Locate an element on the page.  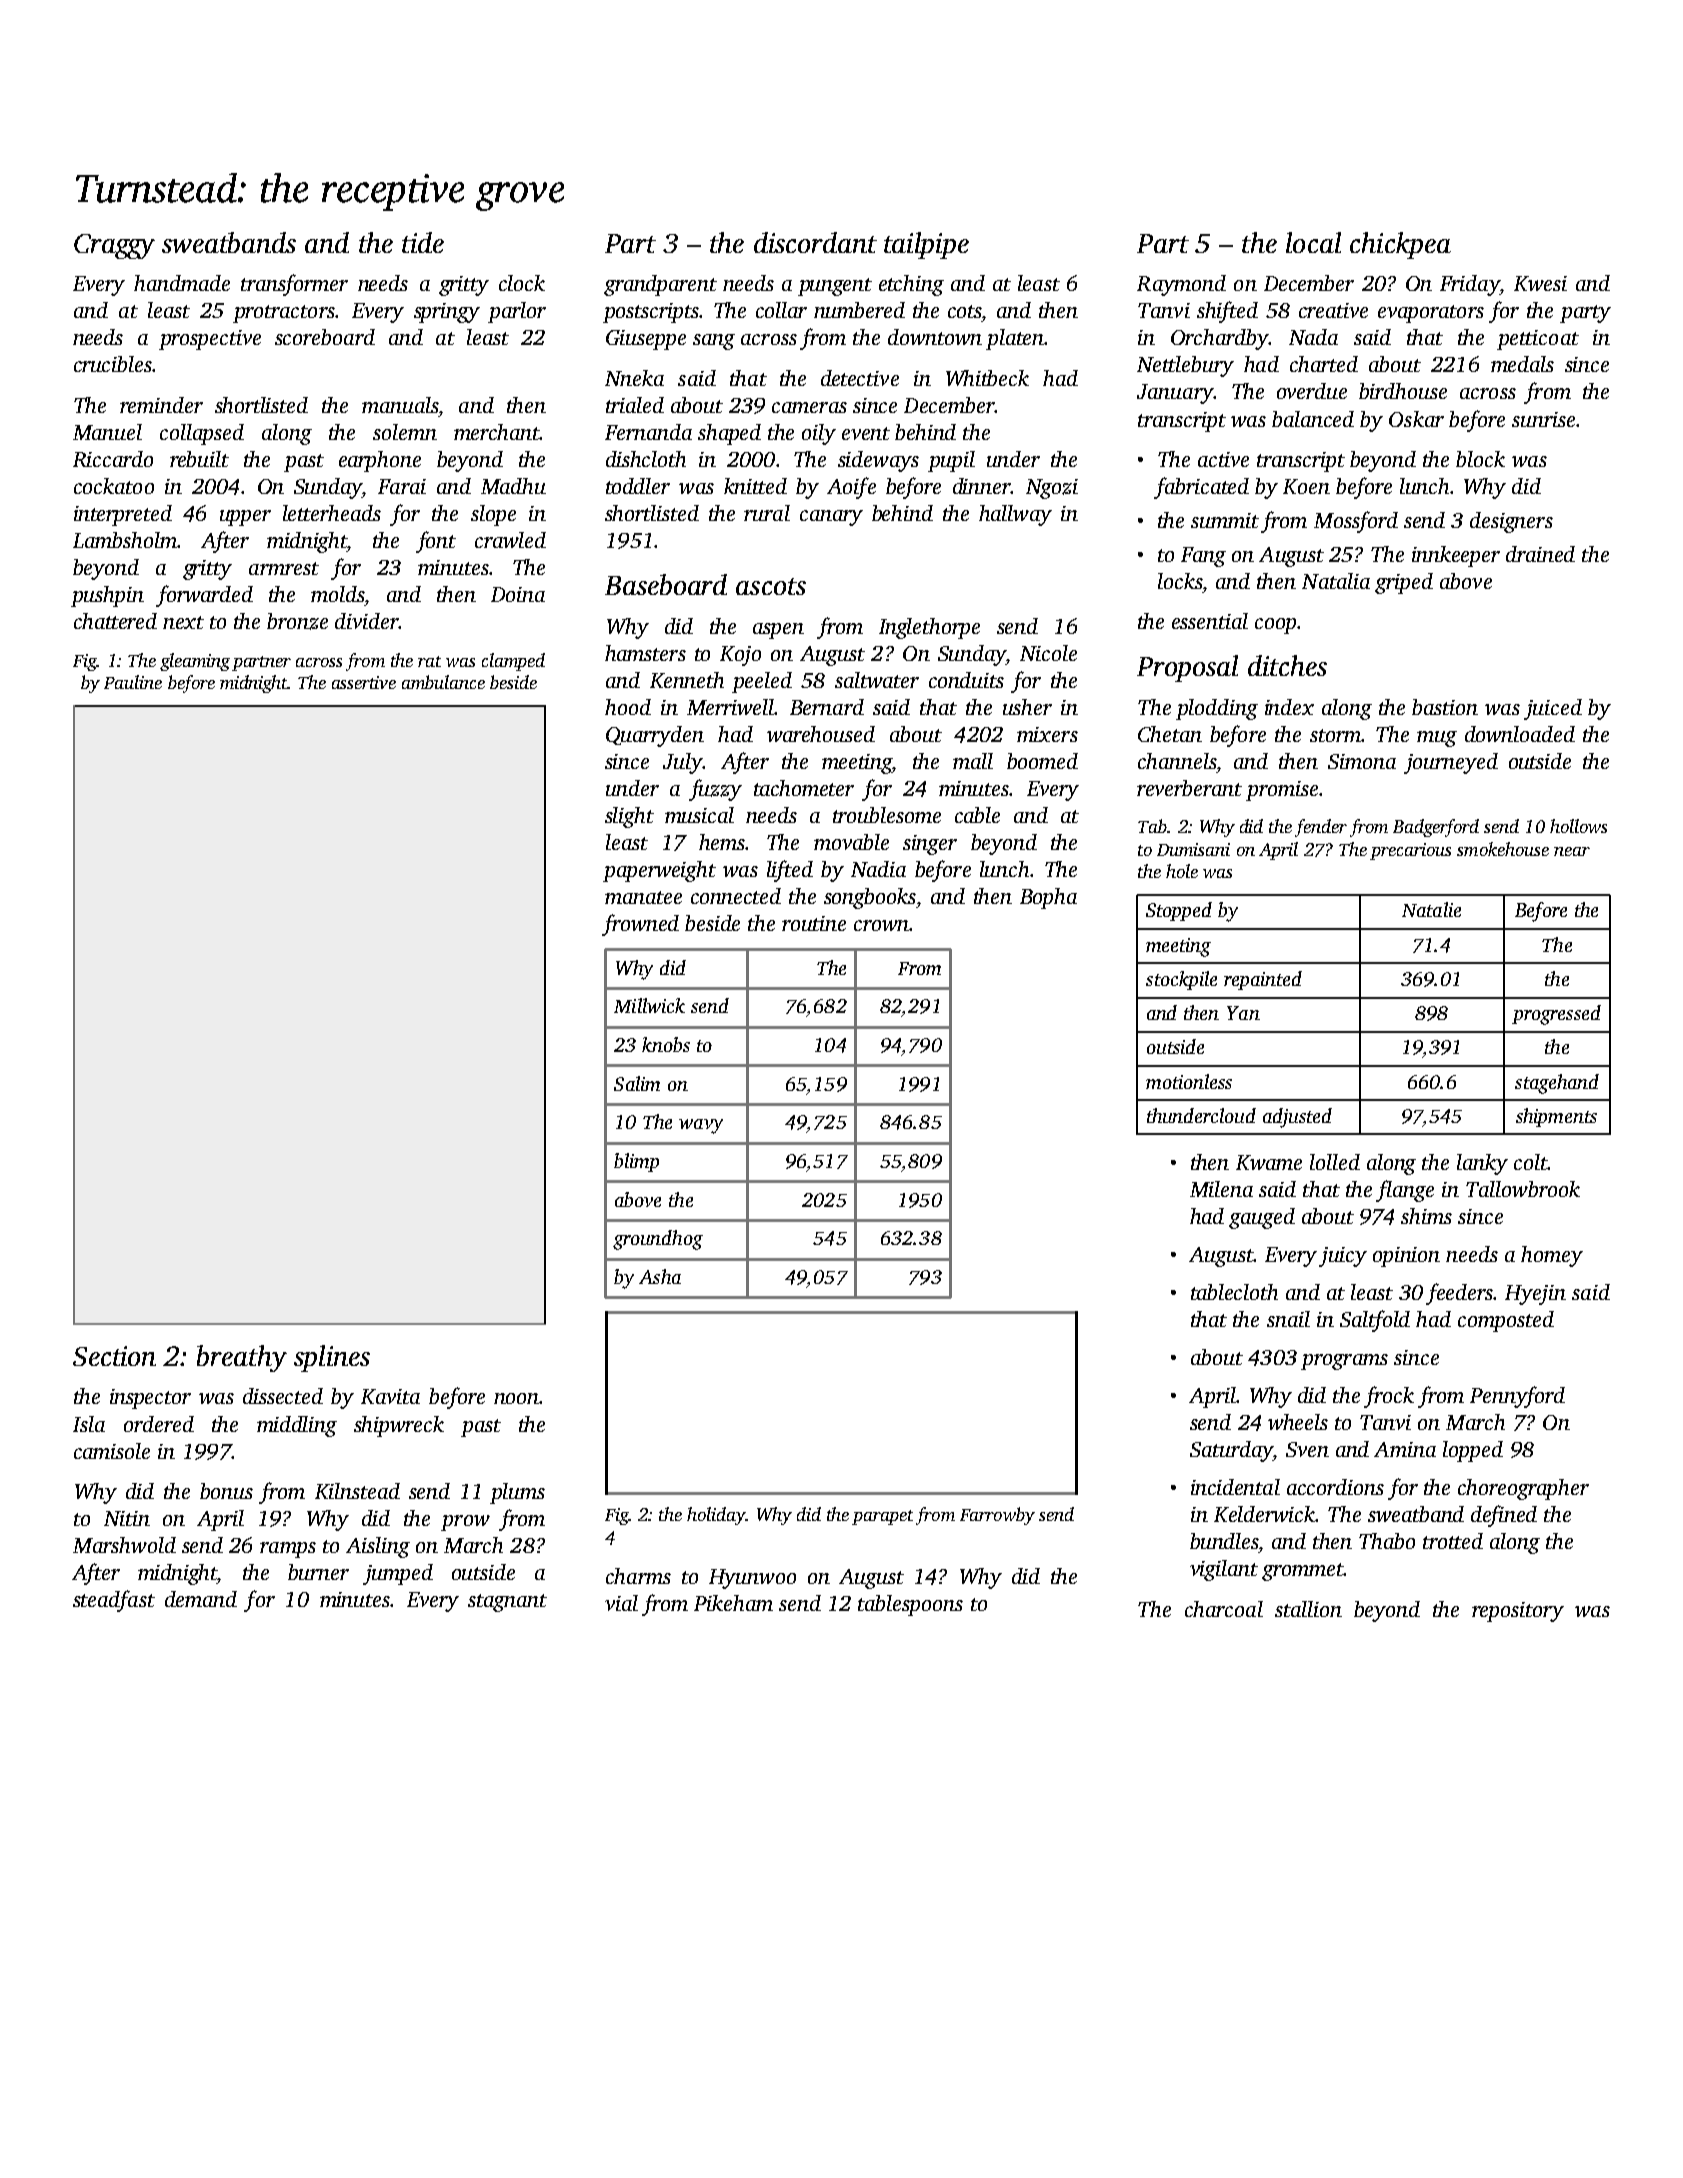
Milena is located at coordinates (1221, 1189).
